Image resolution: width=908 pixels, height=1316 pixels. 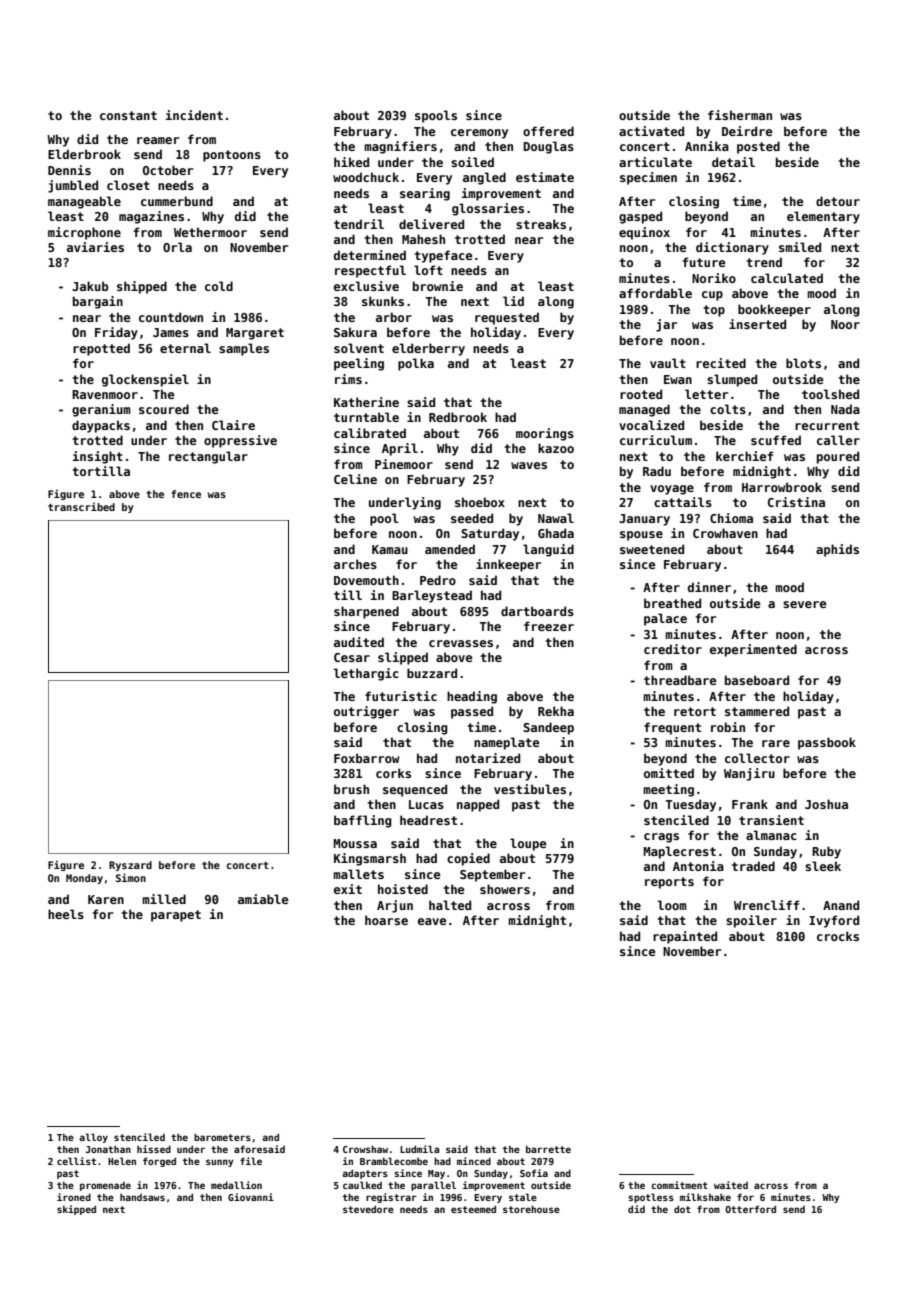 I want to click on magnifiers, so click(x=400, y=147).
